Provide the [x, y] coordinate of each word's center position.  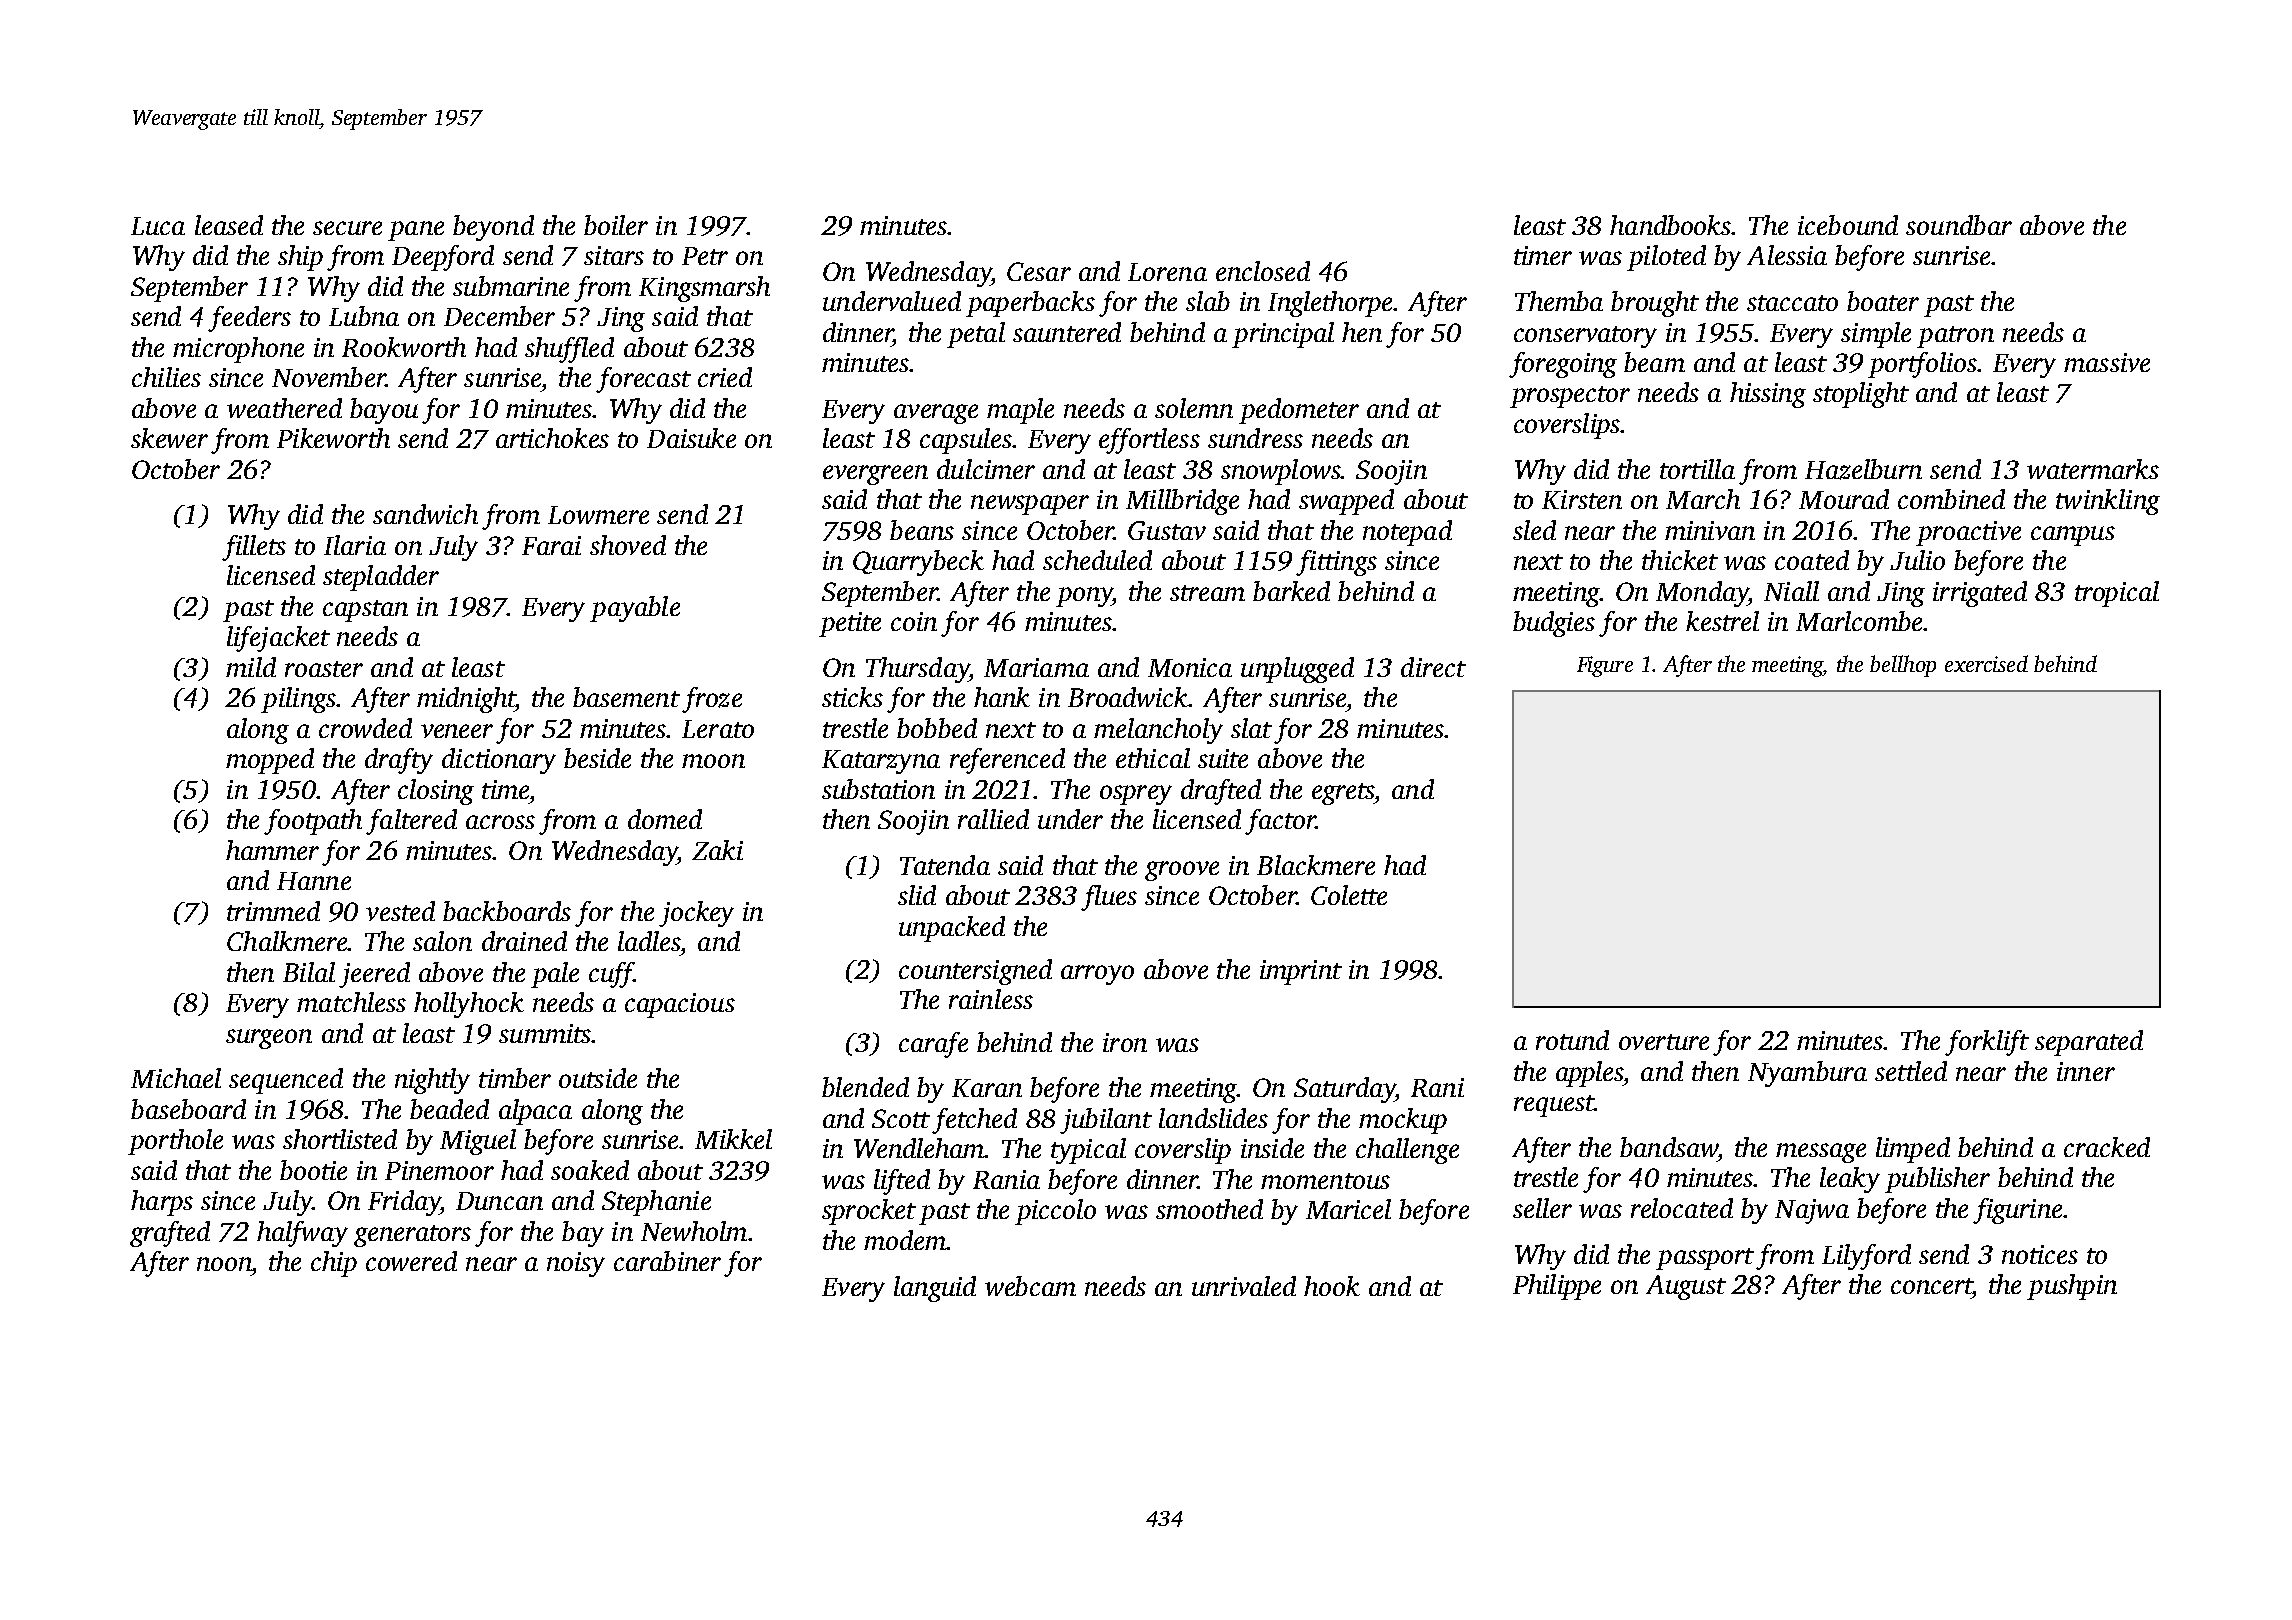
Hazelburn [1863, 469]
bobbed [937, 728]
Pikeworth [333, 438]
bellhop [1903, 666]
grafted [170, 1234]
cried [725, 377]
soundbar [1959, 225]
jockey [696, 914]
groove [1182, 871]
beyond [493, 228]
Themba [1559, 301]
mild [251, 667]
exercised [1986, 663]
